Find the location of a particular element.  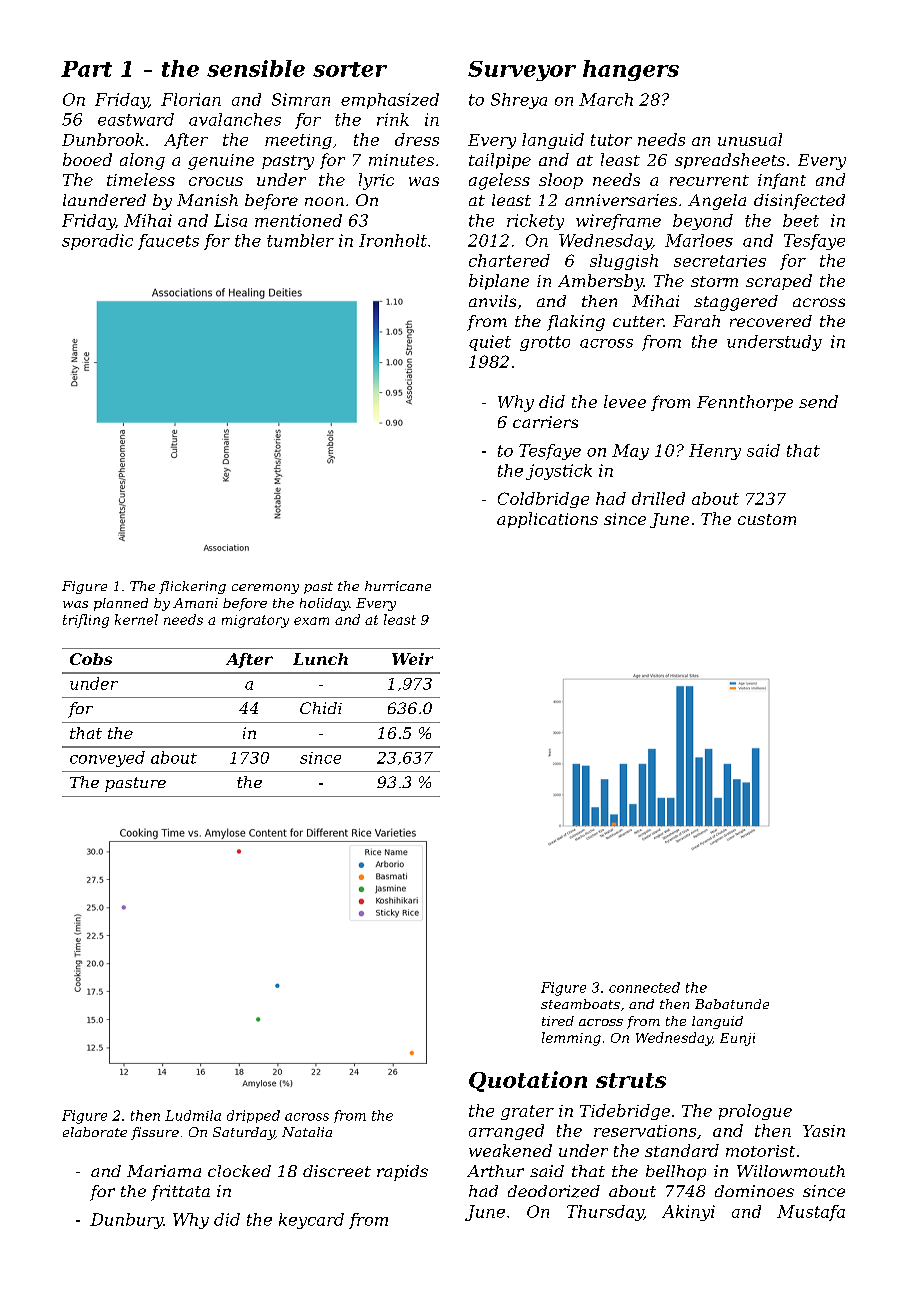

hurricane is located at coordinates (398, 586).
